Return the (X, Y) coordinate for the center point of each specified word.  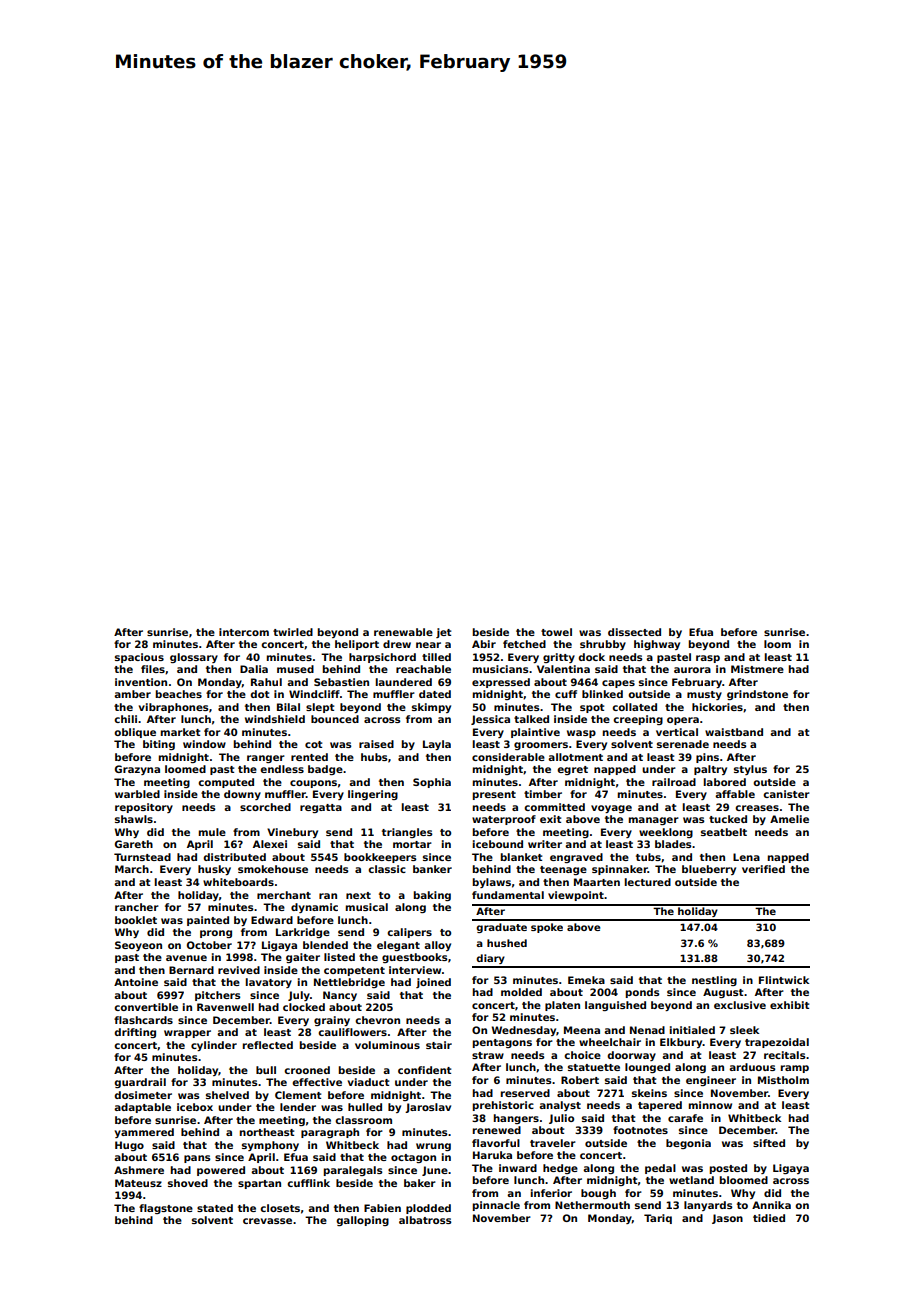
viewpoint (576, 896)
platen (562, 1006)
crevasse (267, 1221)
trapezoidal (777, 1043)
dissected (634, 632)
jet (443, 633)
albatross (425, 1220)
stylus (750, 770)
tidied (769, 1218)
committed (554, 807)
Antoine (136, 982)
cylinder (214, 1046)
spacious (139, 658)
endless (282, 769)
